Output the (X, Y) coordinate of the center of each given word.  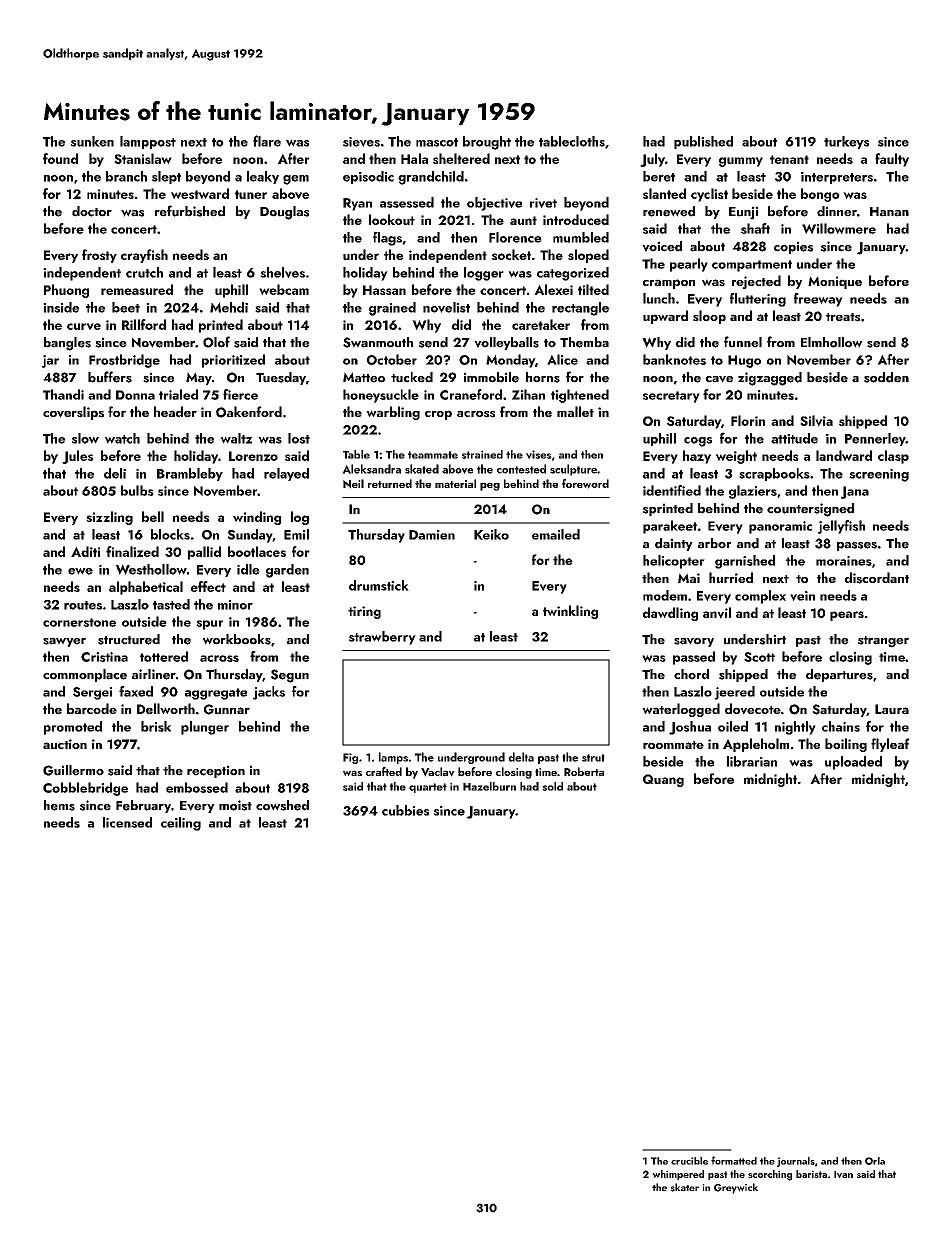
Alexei (553, 289)
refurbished (190, 211)
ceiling (181, 824)
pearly (689, 265)
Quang (663, 780)
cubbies (405, 810)
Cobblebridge (85, 789)
